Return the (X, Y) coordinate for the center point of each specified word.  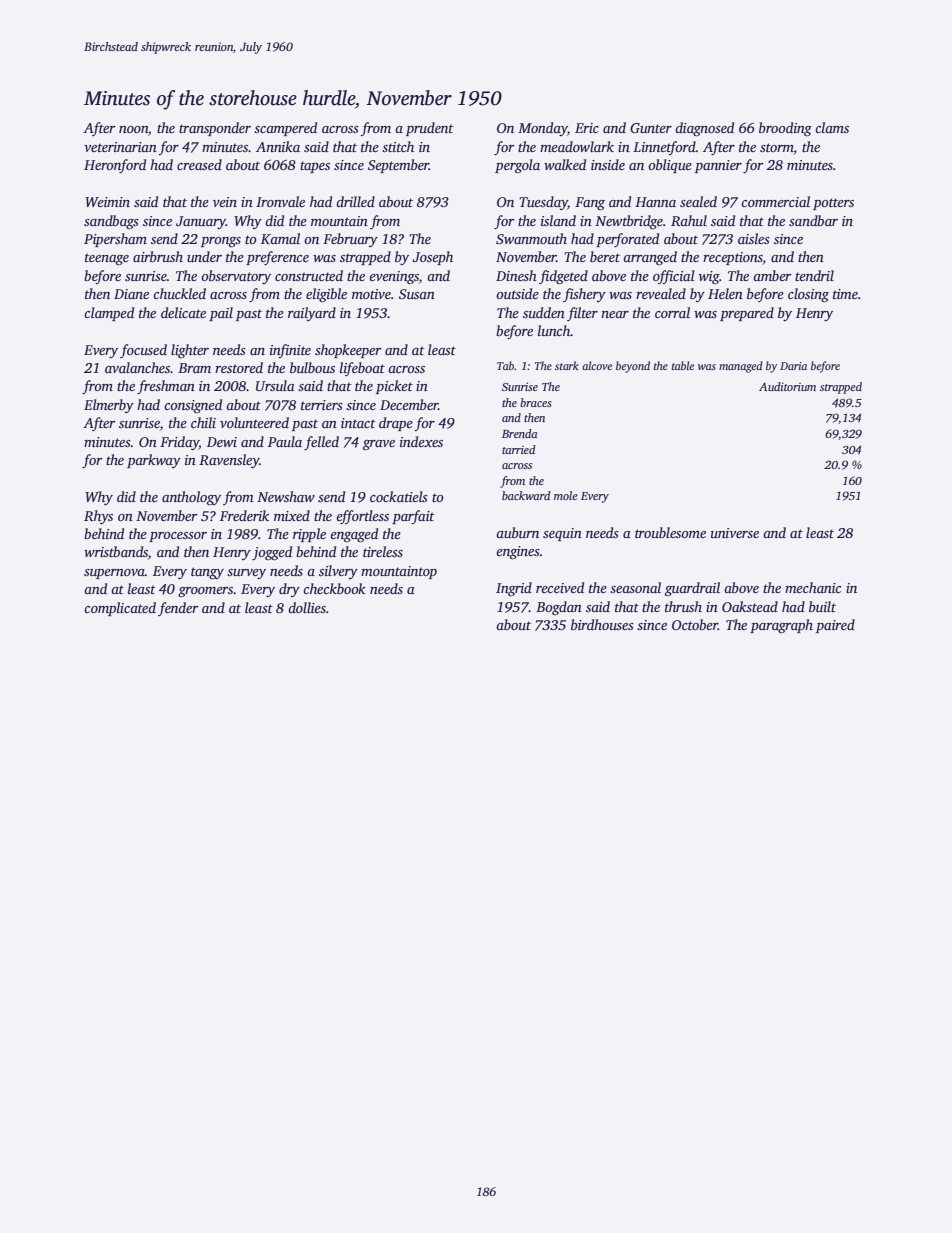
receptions (733, 258)
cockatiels (399, 496)
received (560, 587)
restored (239, 367)
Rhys (98, 517)
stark (567, 365)
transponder (215, 129)
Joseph (432, 258)
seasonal (635, 587)
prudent (430, 129)
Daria (793, 366)
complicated (120, 609)
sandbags (111, 222)
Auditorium (787, 386)
